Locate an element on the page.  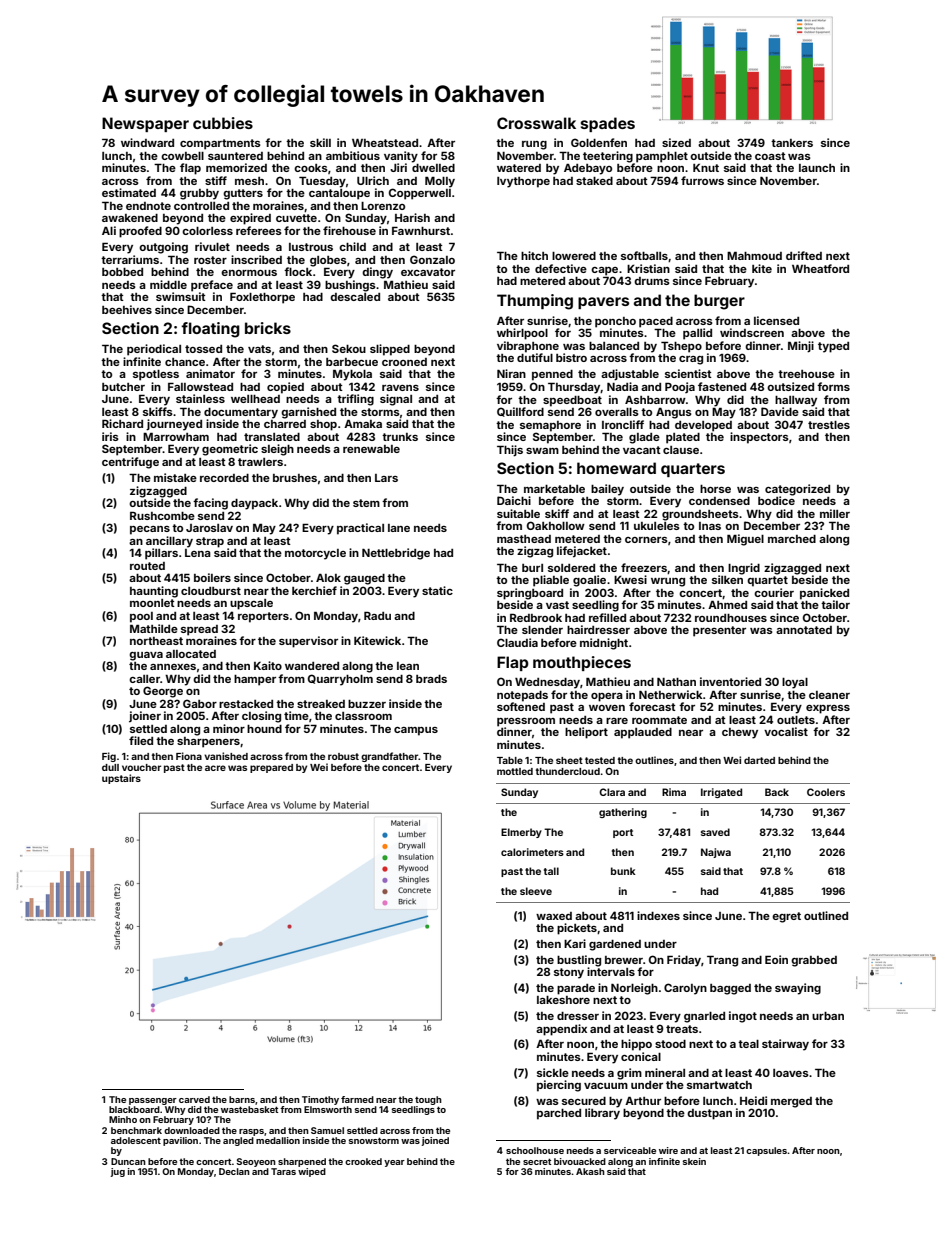
restacked is located at coordinates (246, 704).
